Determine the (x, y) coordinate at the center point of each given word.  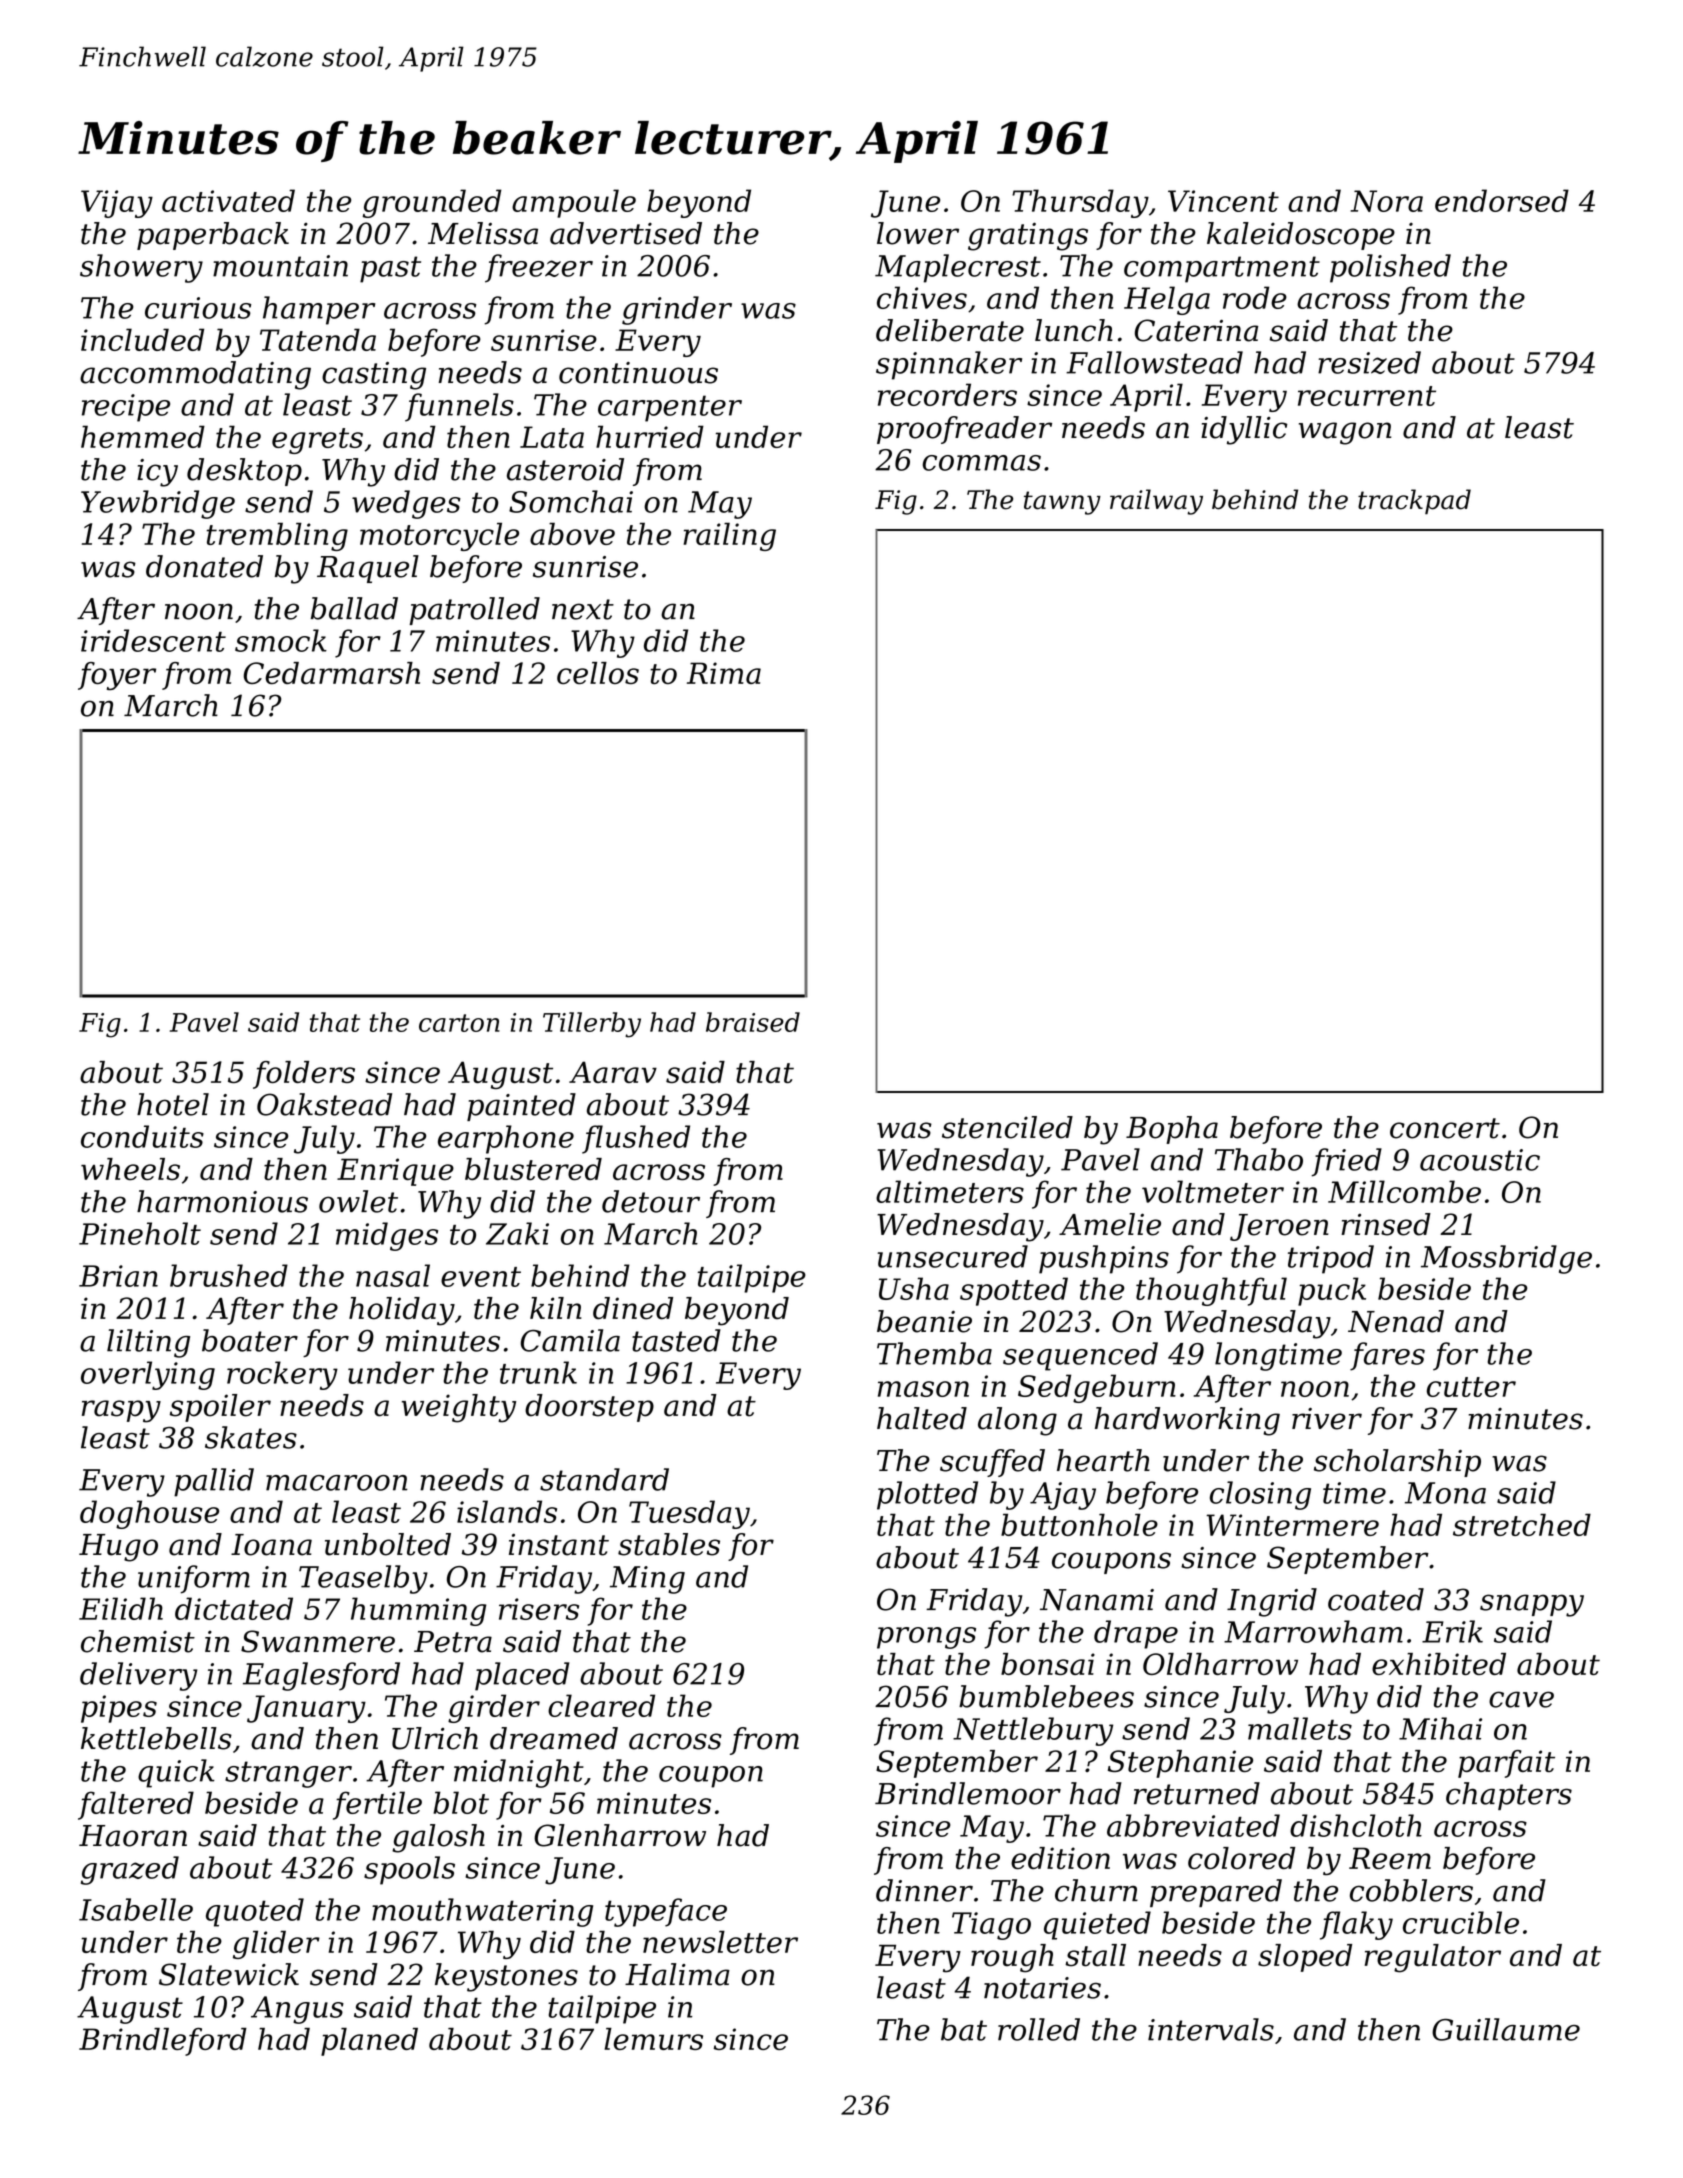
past (390, 269)
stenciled (1007, 1127)
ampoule (574, 203)
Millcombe (1404, 1191)
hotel (173, 1104)
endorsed (1502, 200)
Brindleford (163, 2042)
